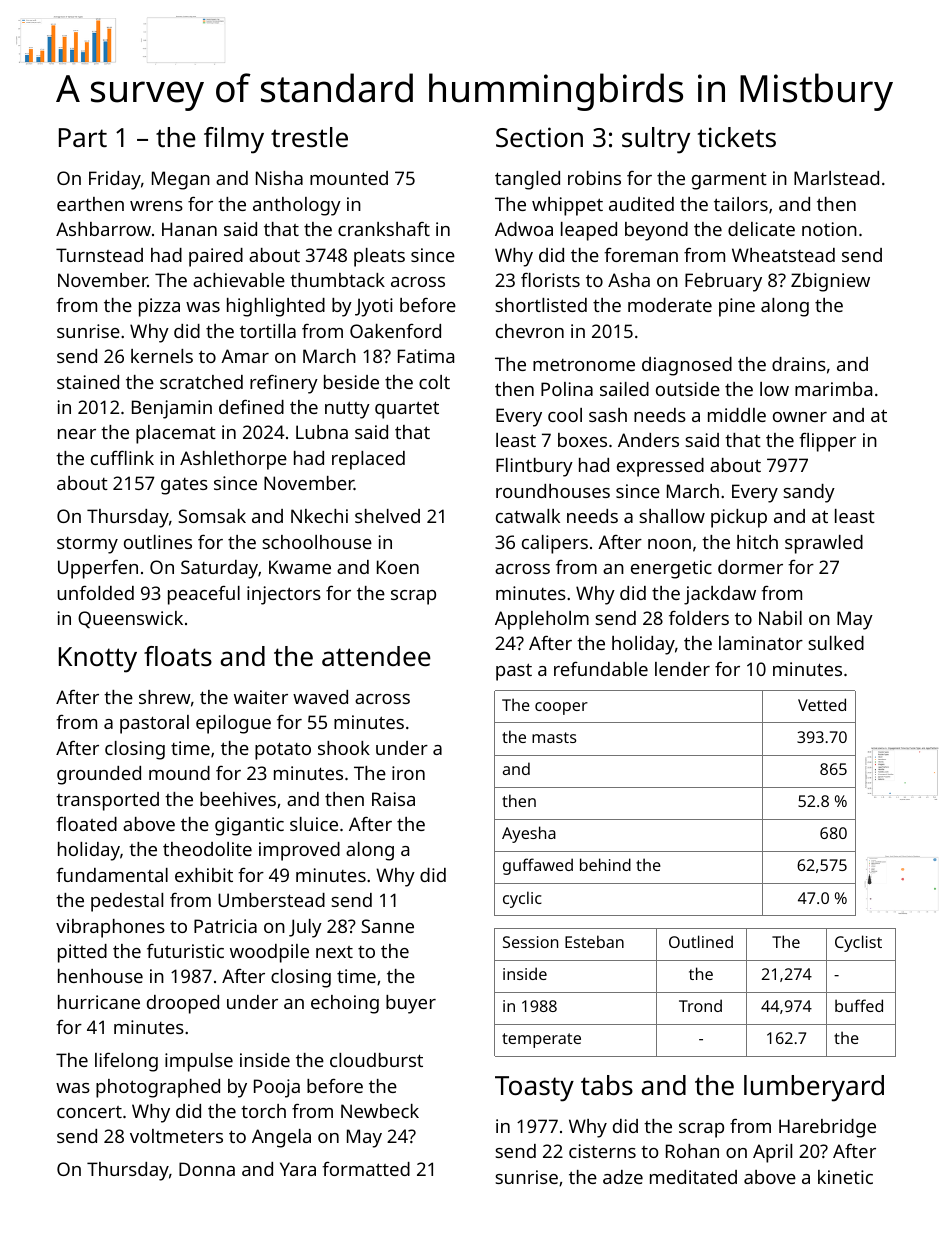  Describe the element at coordinates (858, 943) in the page. I see `Cyclist` at that location.
